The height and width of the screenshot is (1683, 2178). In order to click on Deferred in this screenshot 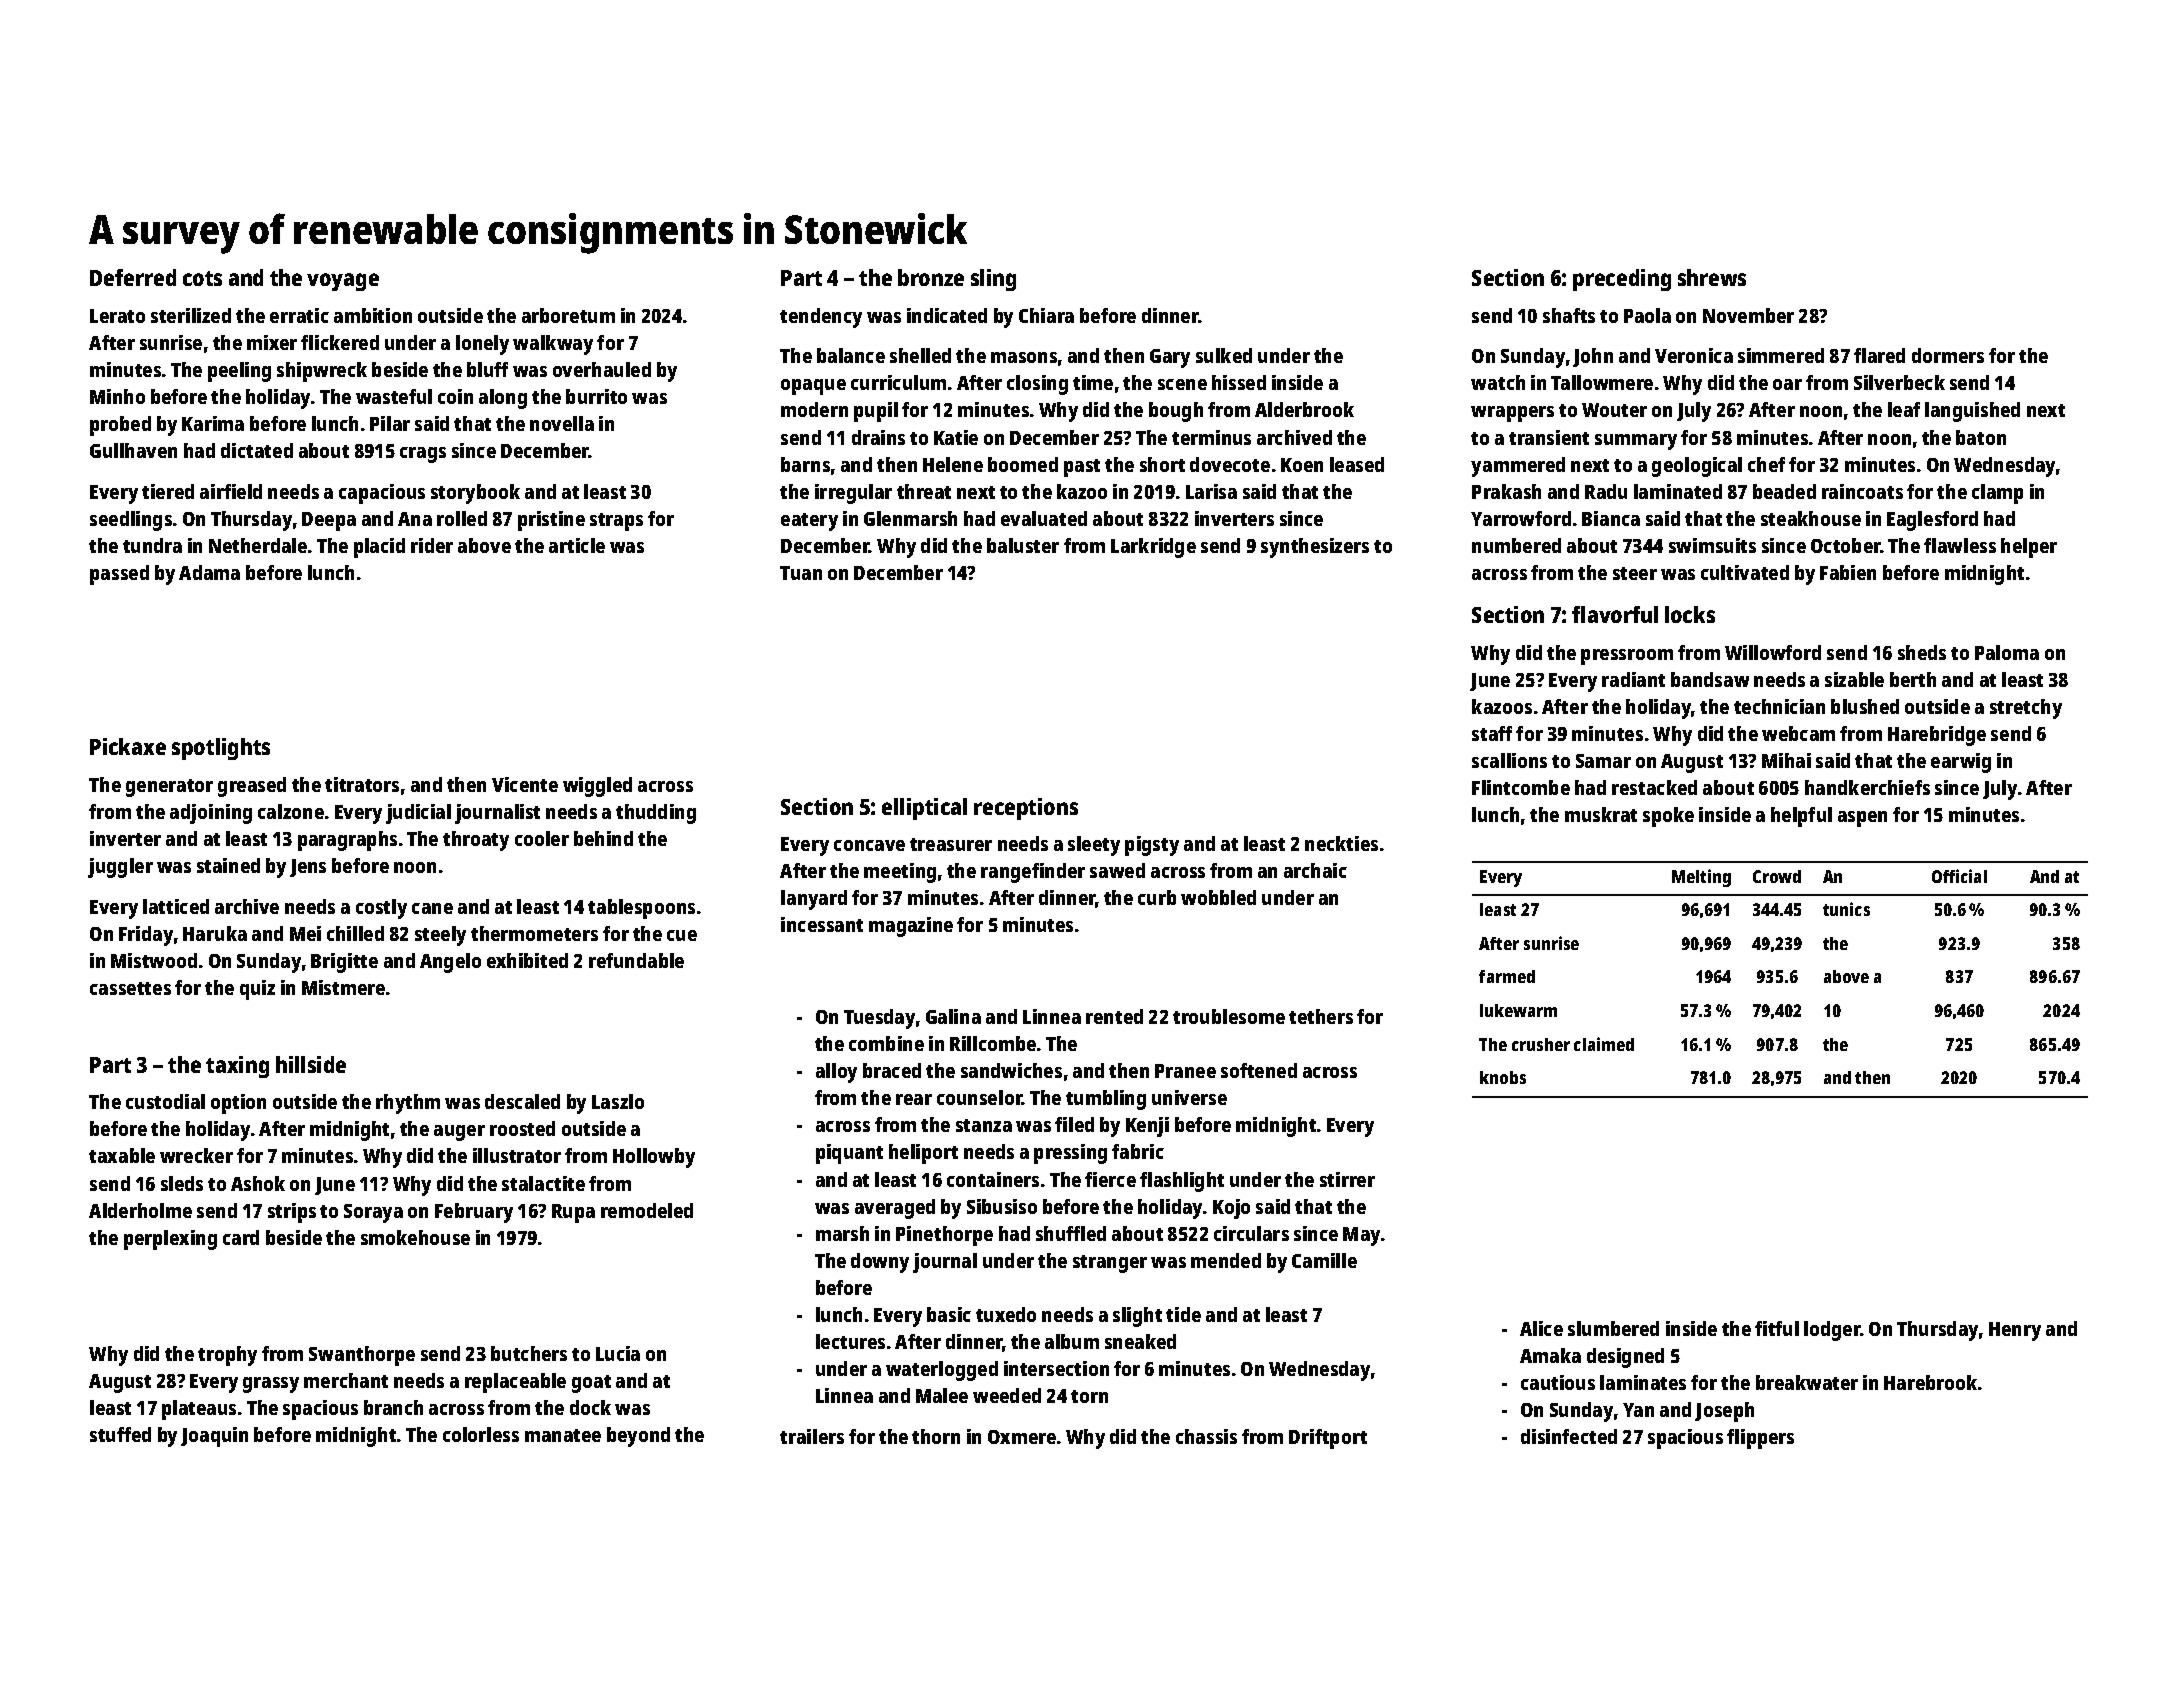, I will do `click(133, 277)`.
